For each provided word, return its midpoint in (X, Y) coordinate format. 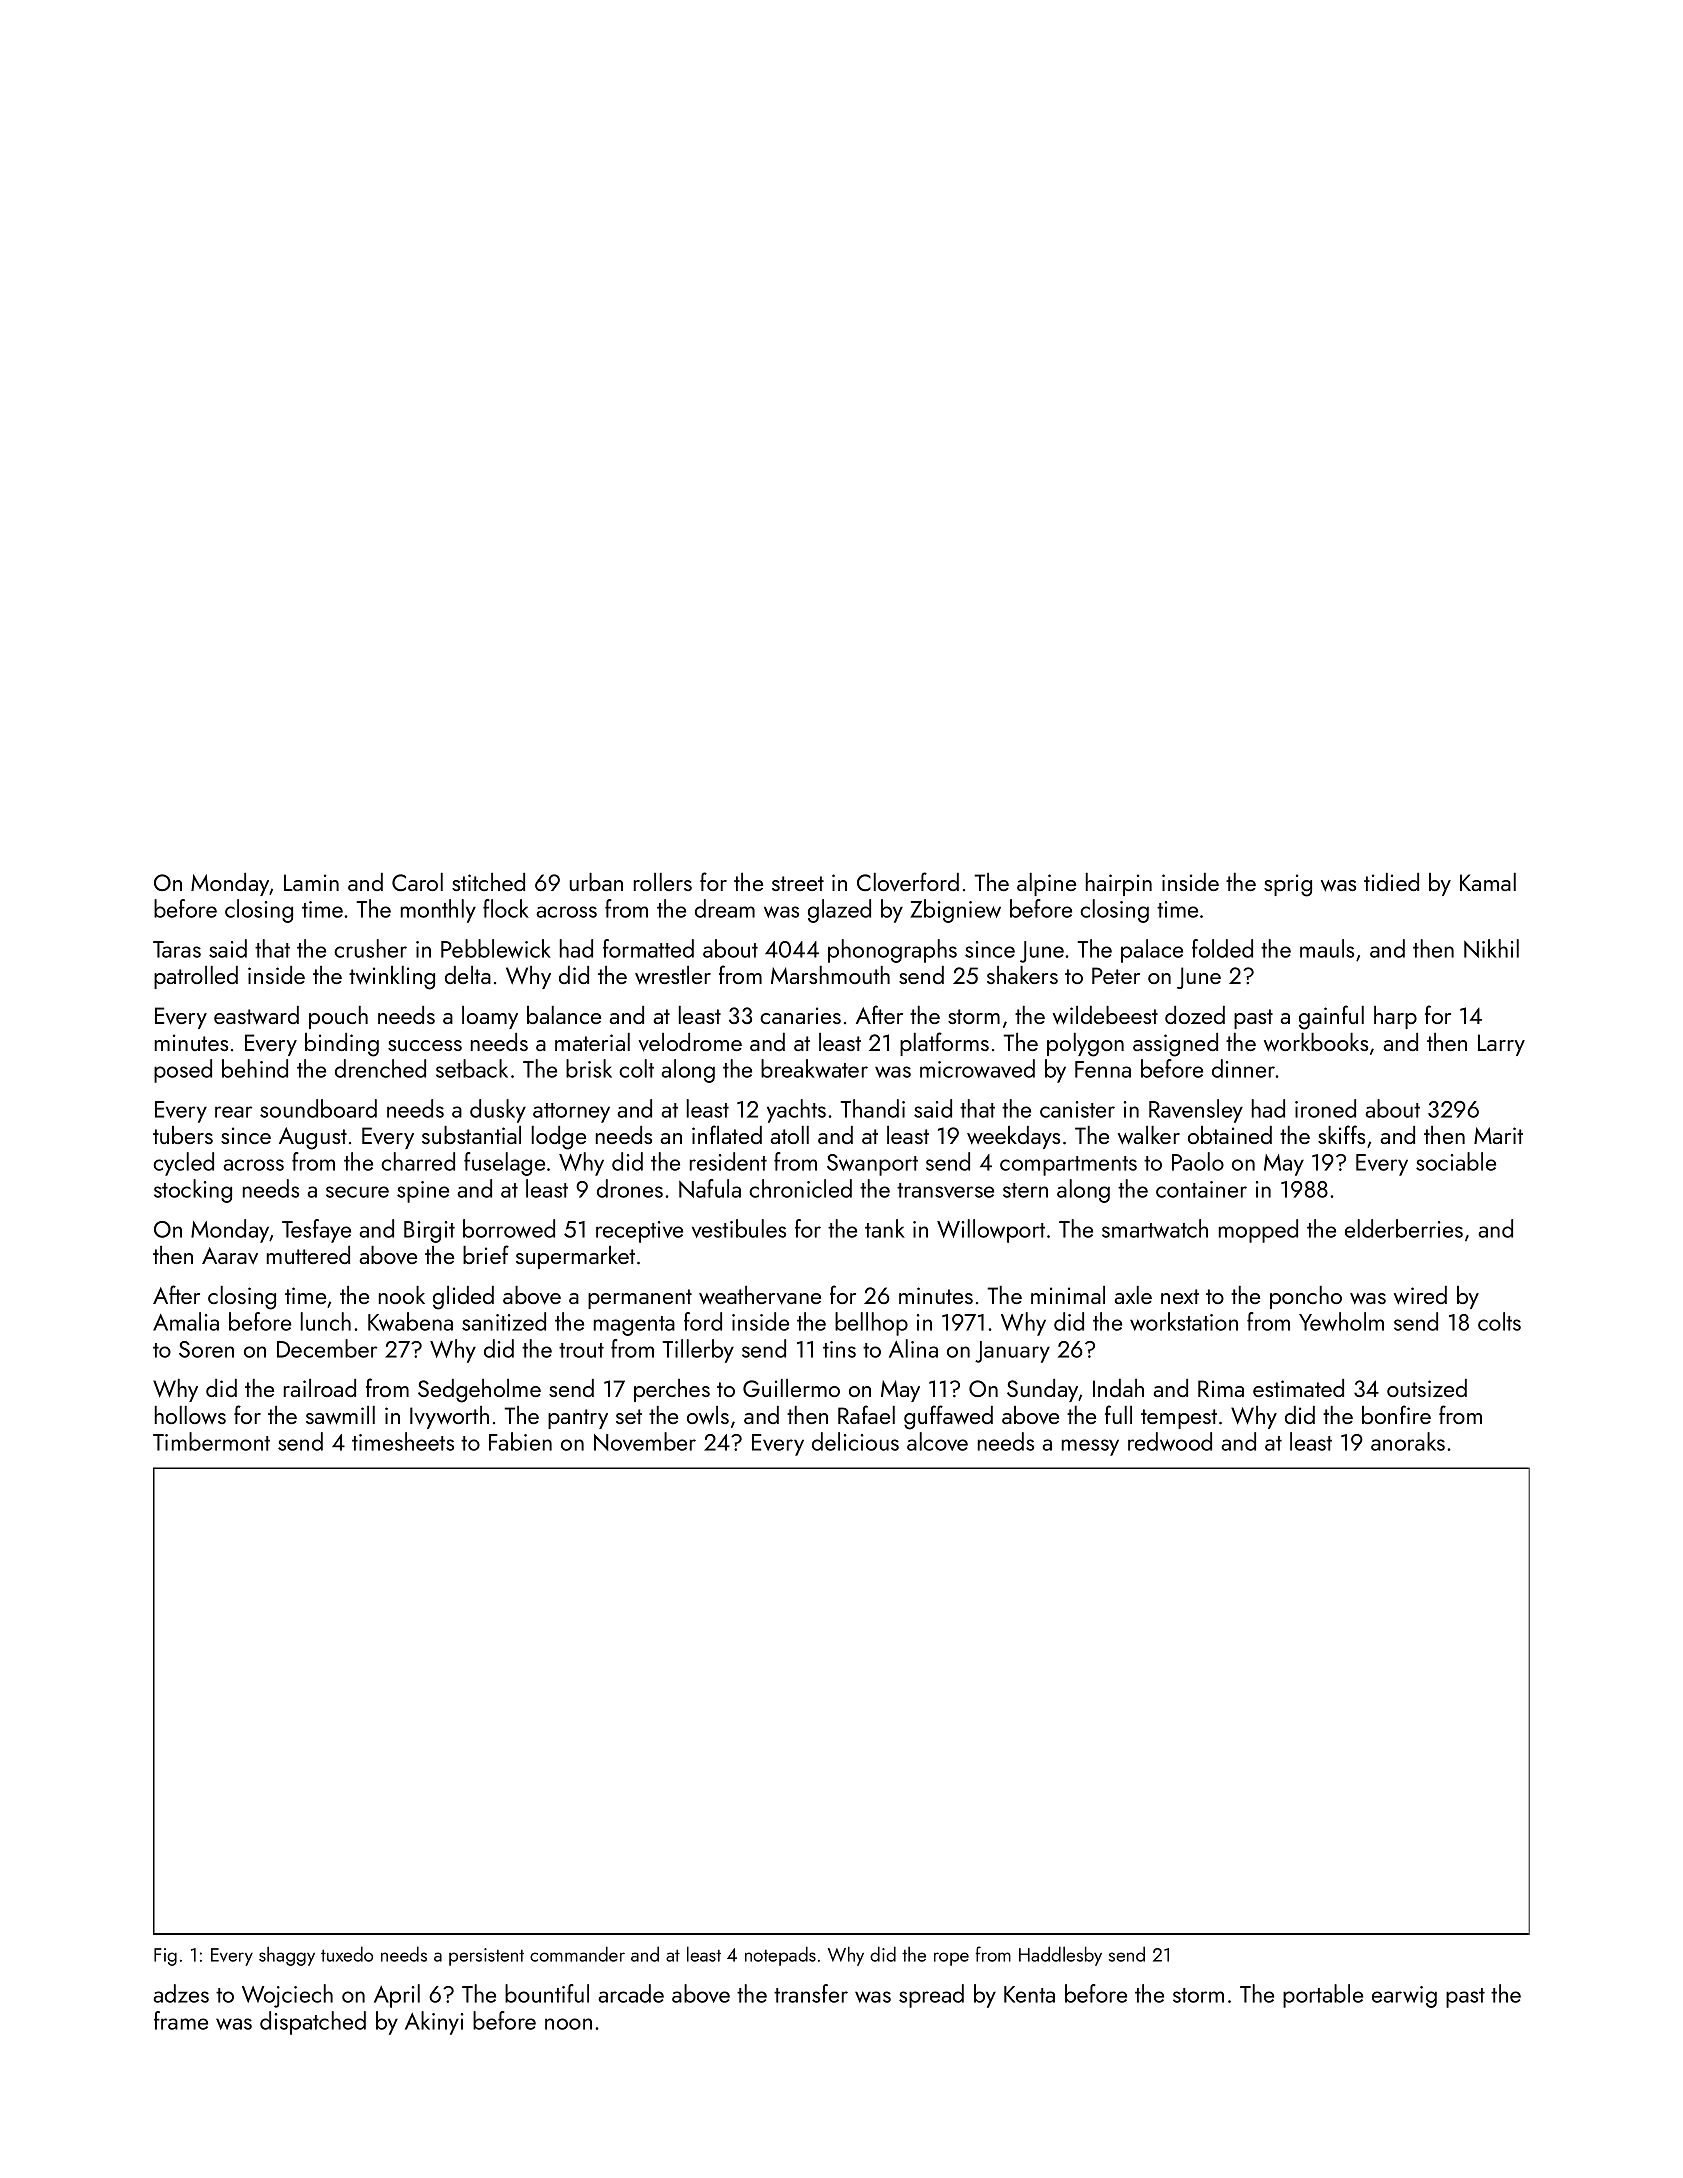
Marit (1498, 1135)
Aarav (230, 1255)
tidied (1391, 882)
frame (181, 2020)
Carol (417, 882)
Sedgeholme (479, 1391)
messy (1090, 1447)
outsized (1427, 1388)
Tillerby (698, 1351)
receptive (639, 1232)
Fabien (520, 1441)
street (798, 883)
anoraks (1408, 1441)
